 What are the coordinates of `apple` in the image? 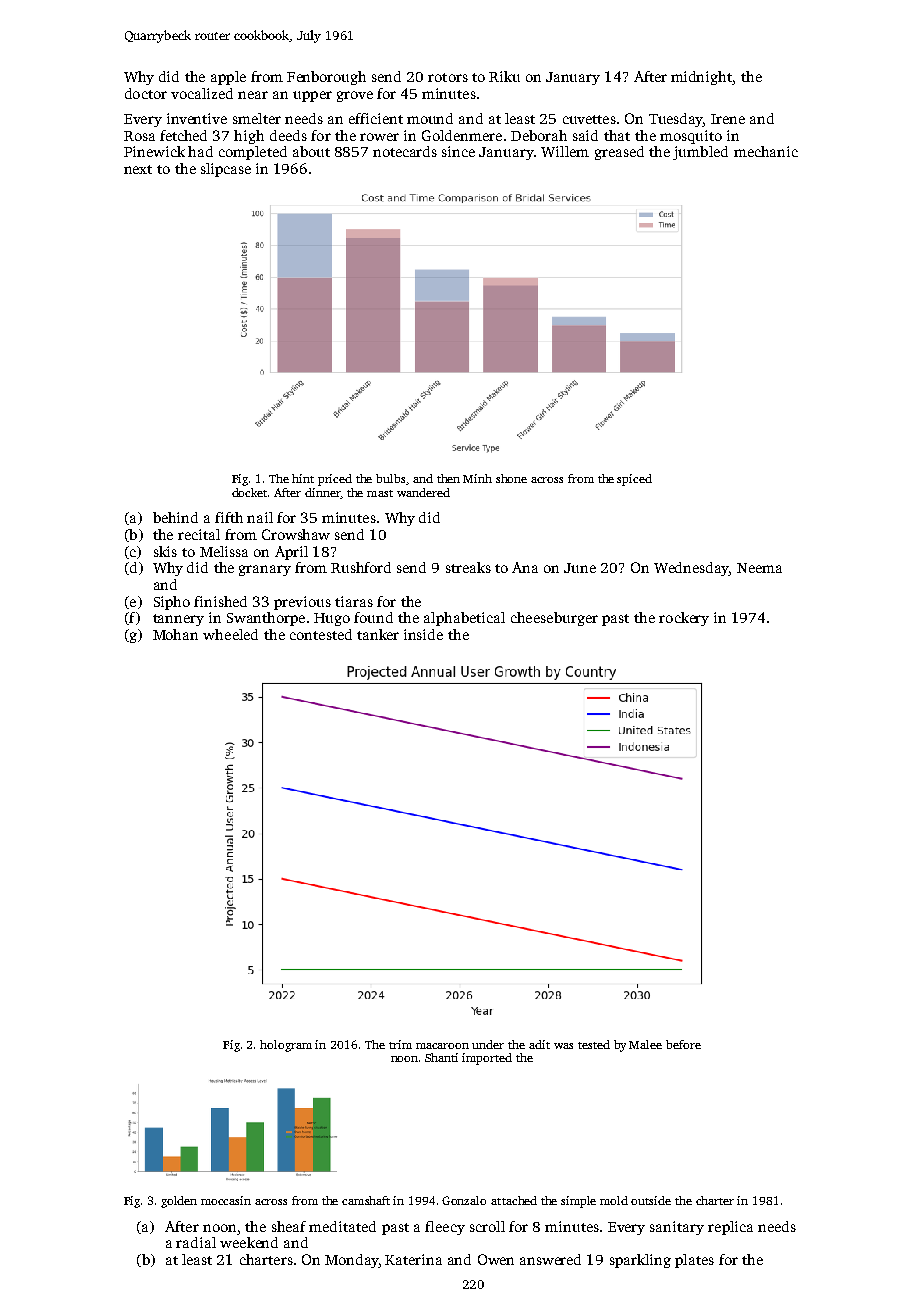 It's located at (228, 78).
